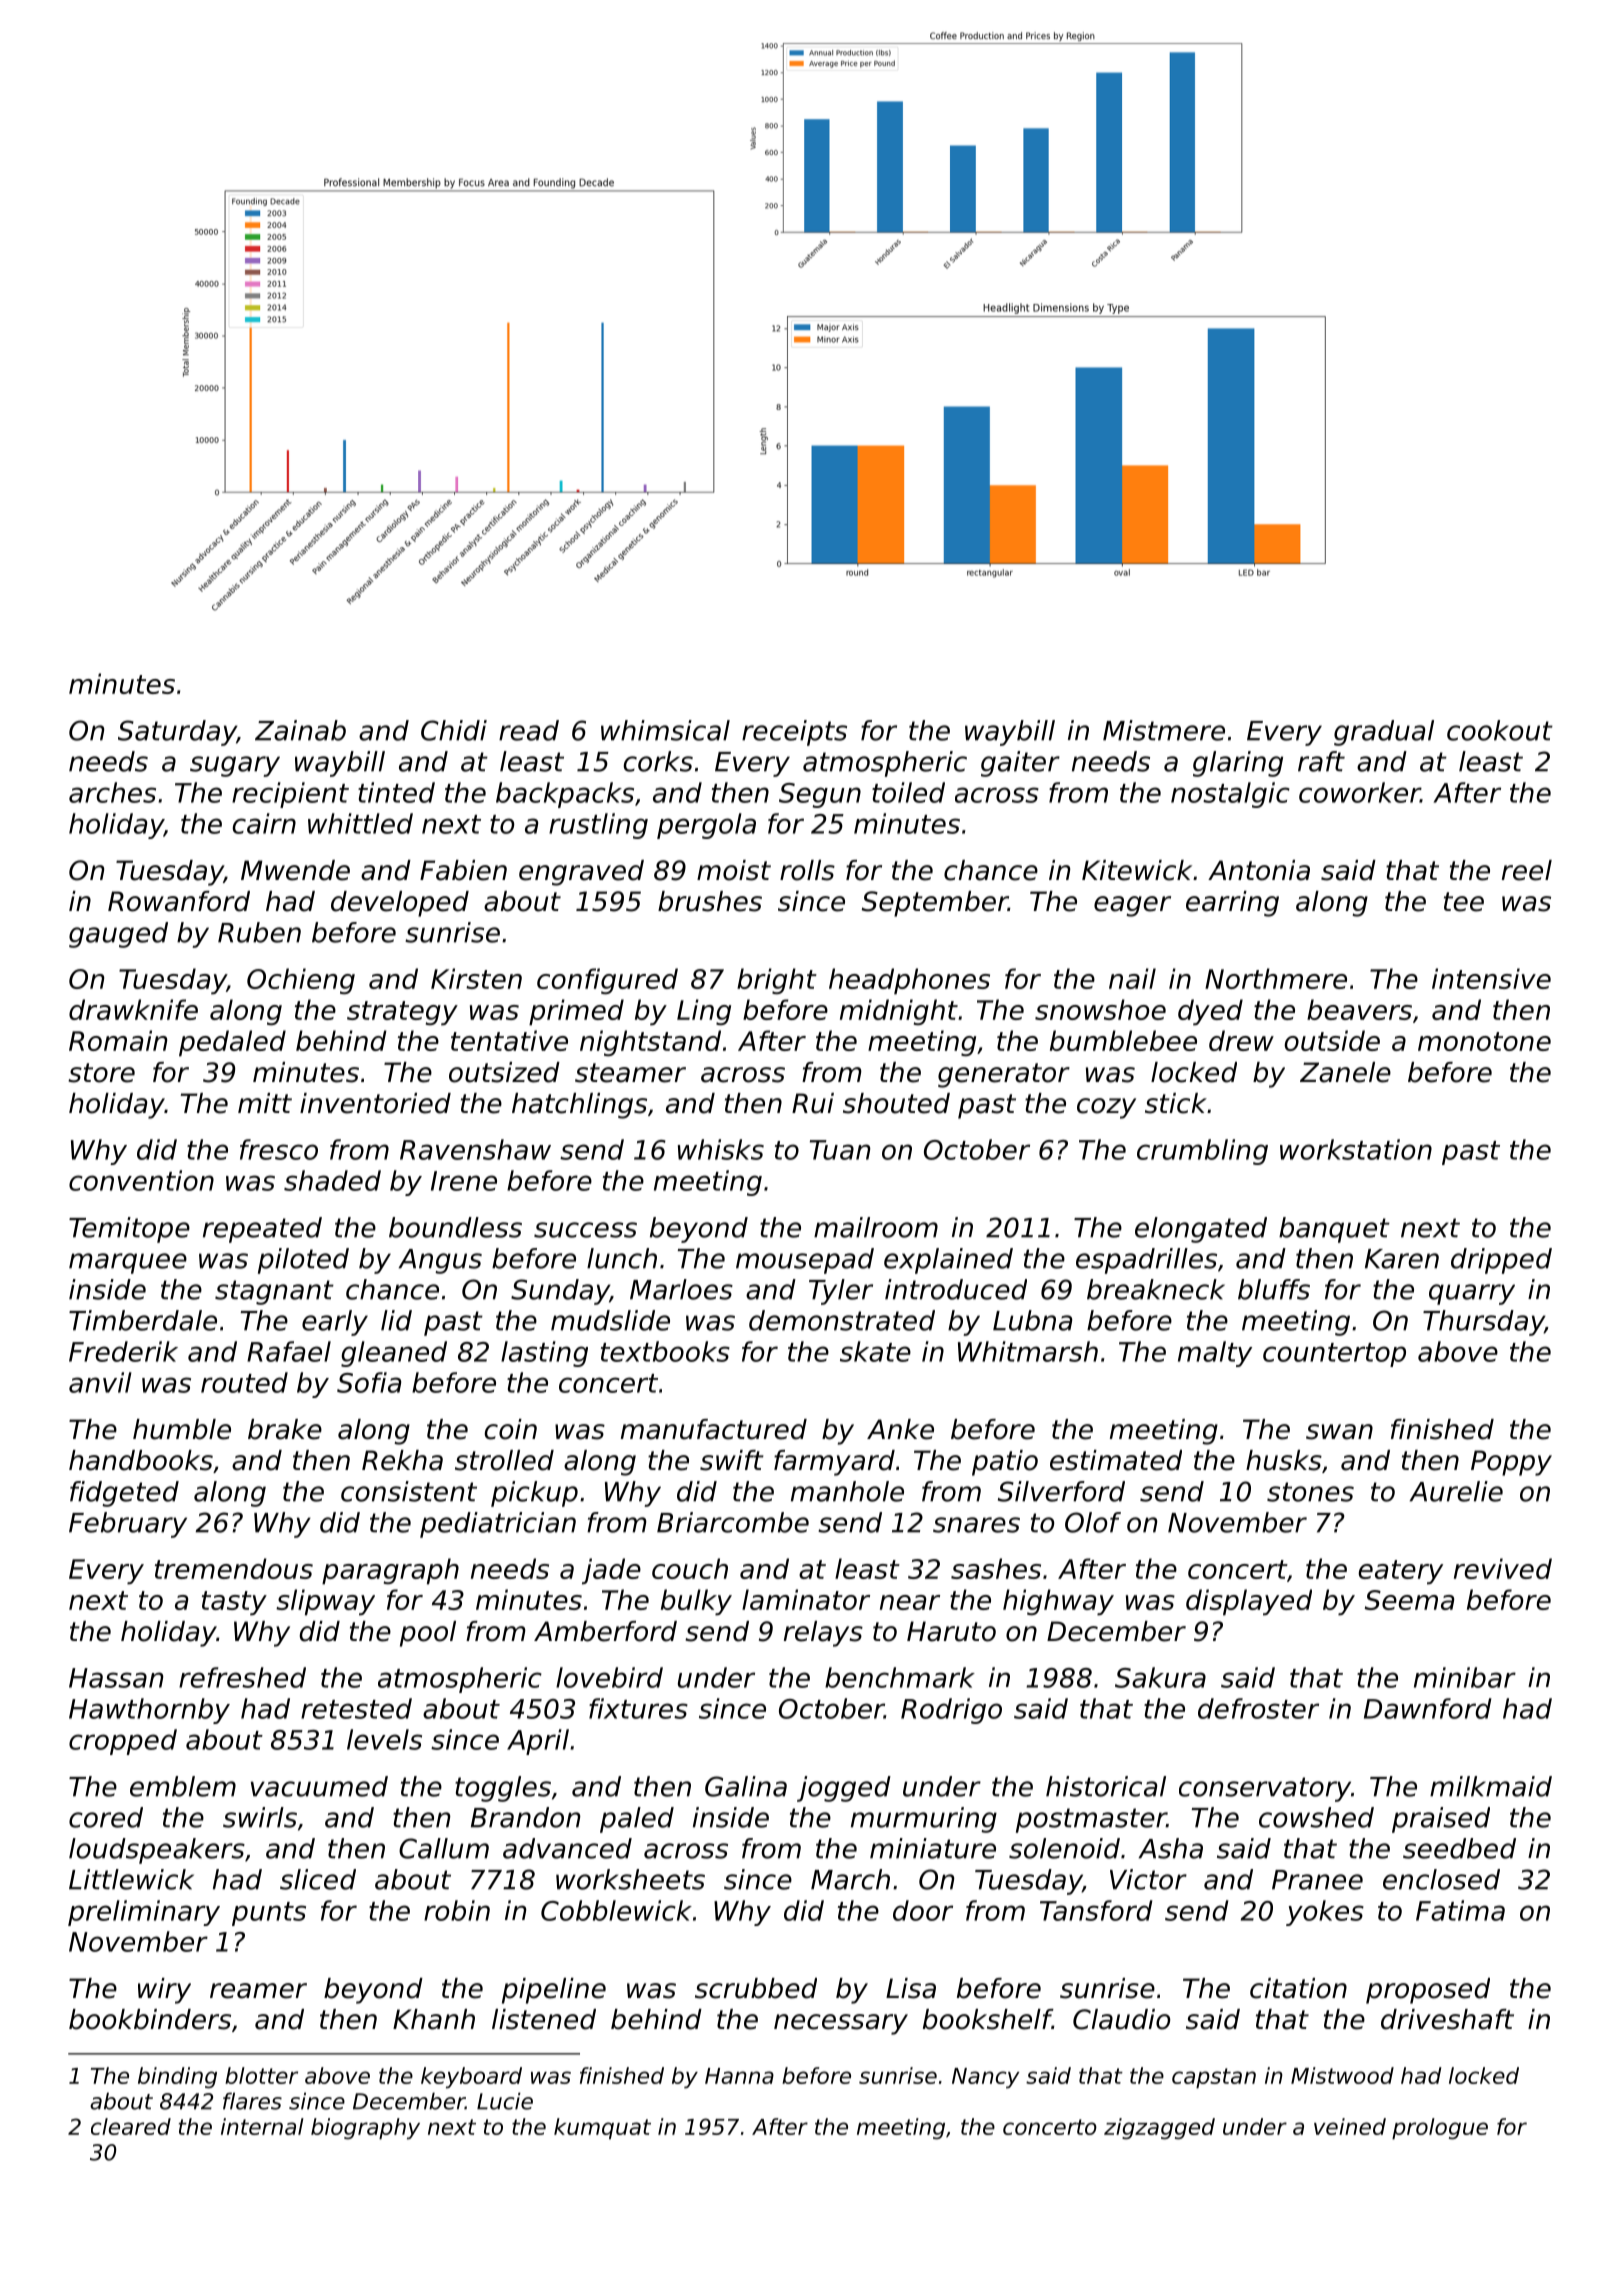 The height and width of the screenshot is (2292, 1620). What do you see at coordinates (806, 1599) in the screenshot?
I see `laminator` at bounding box center [806, 1599].
